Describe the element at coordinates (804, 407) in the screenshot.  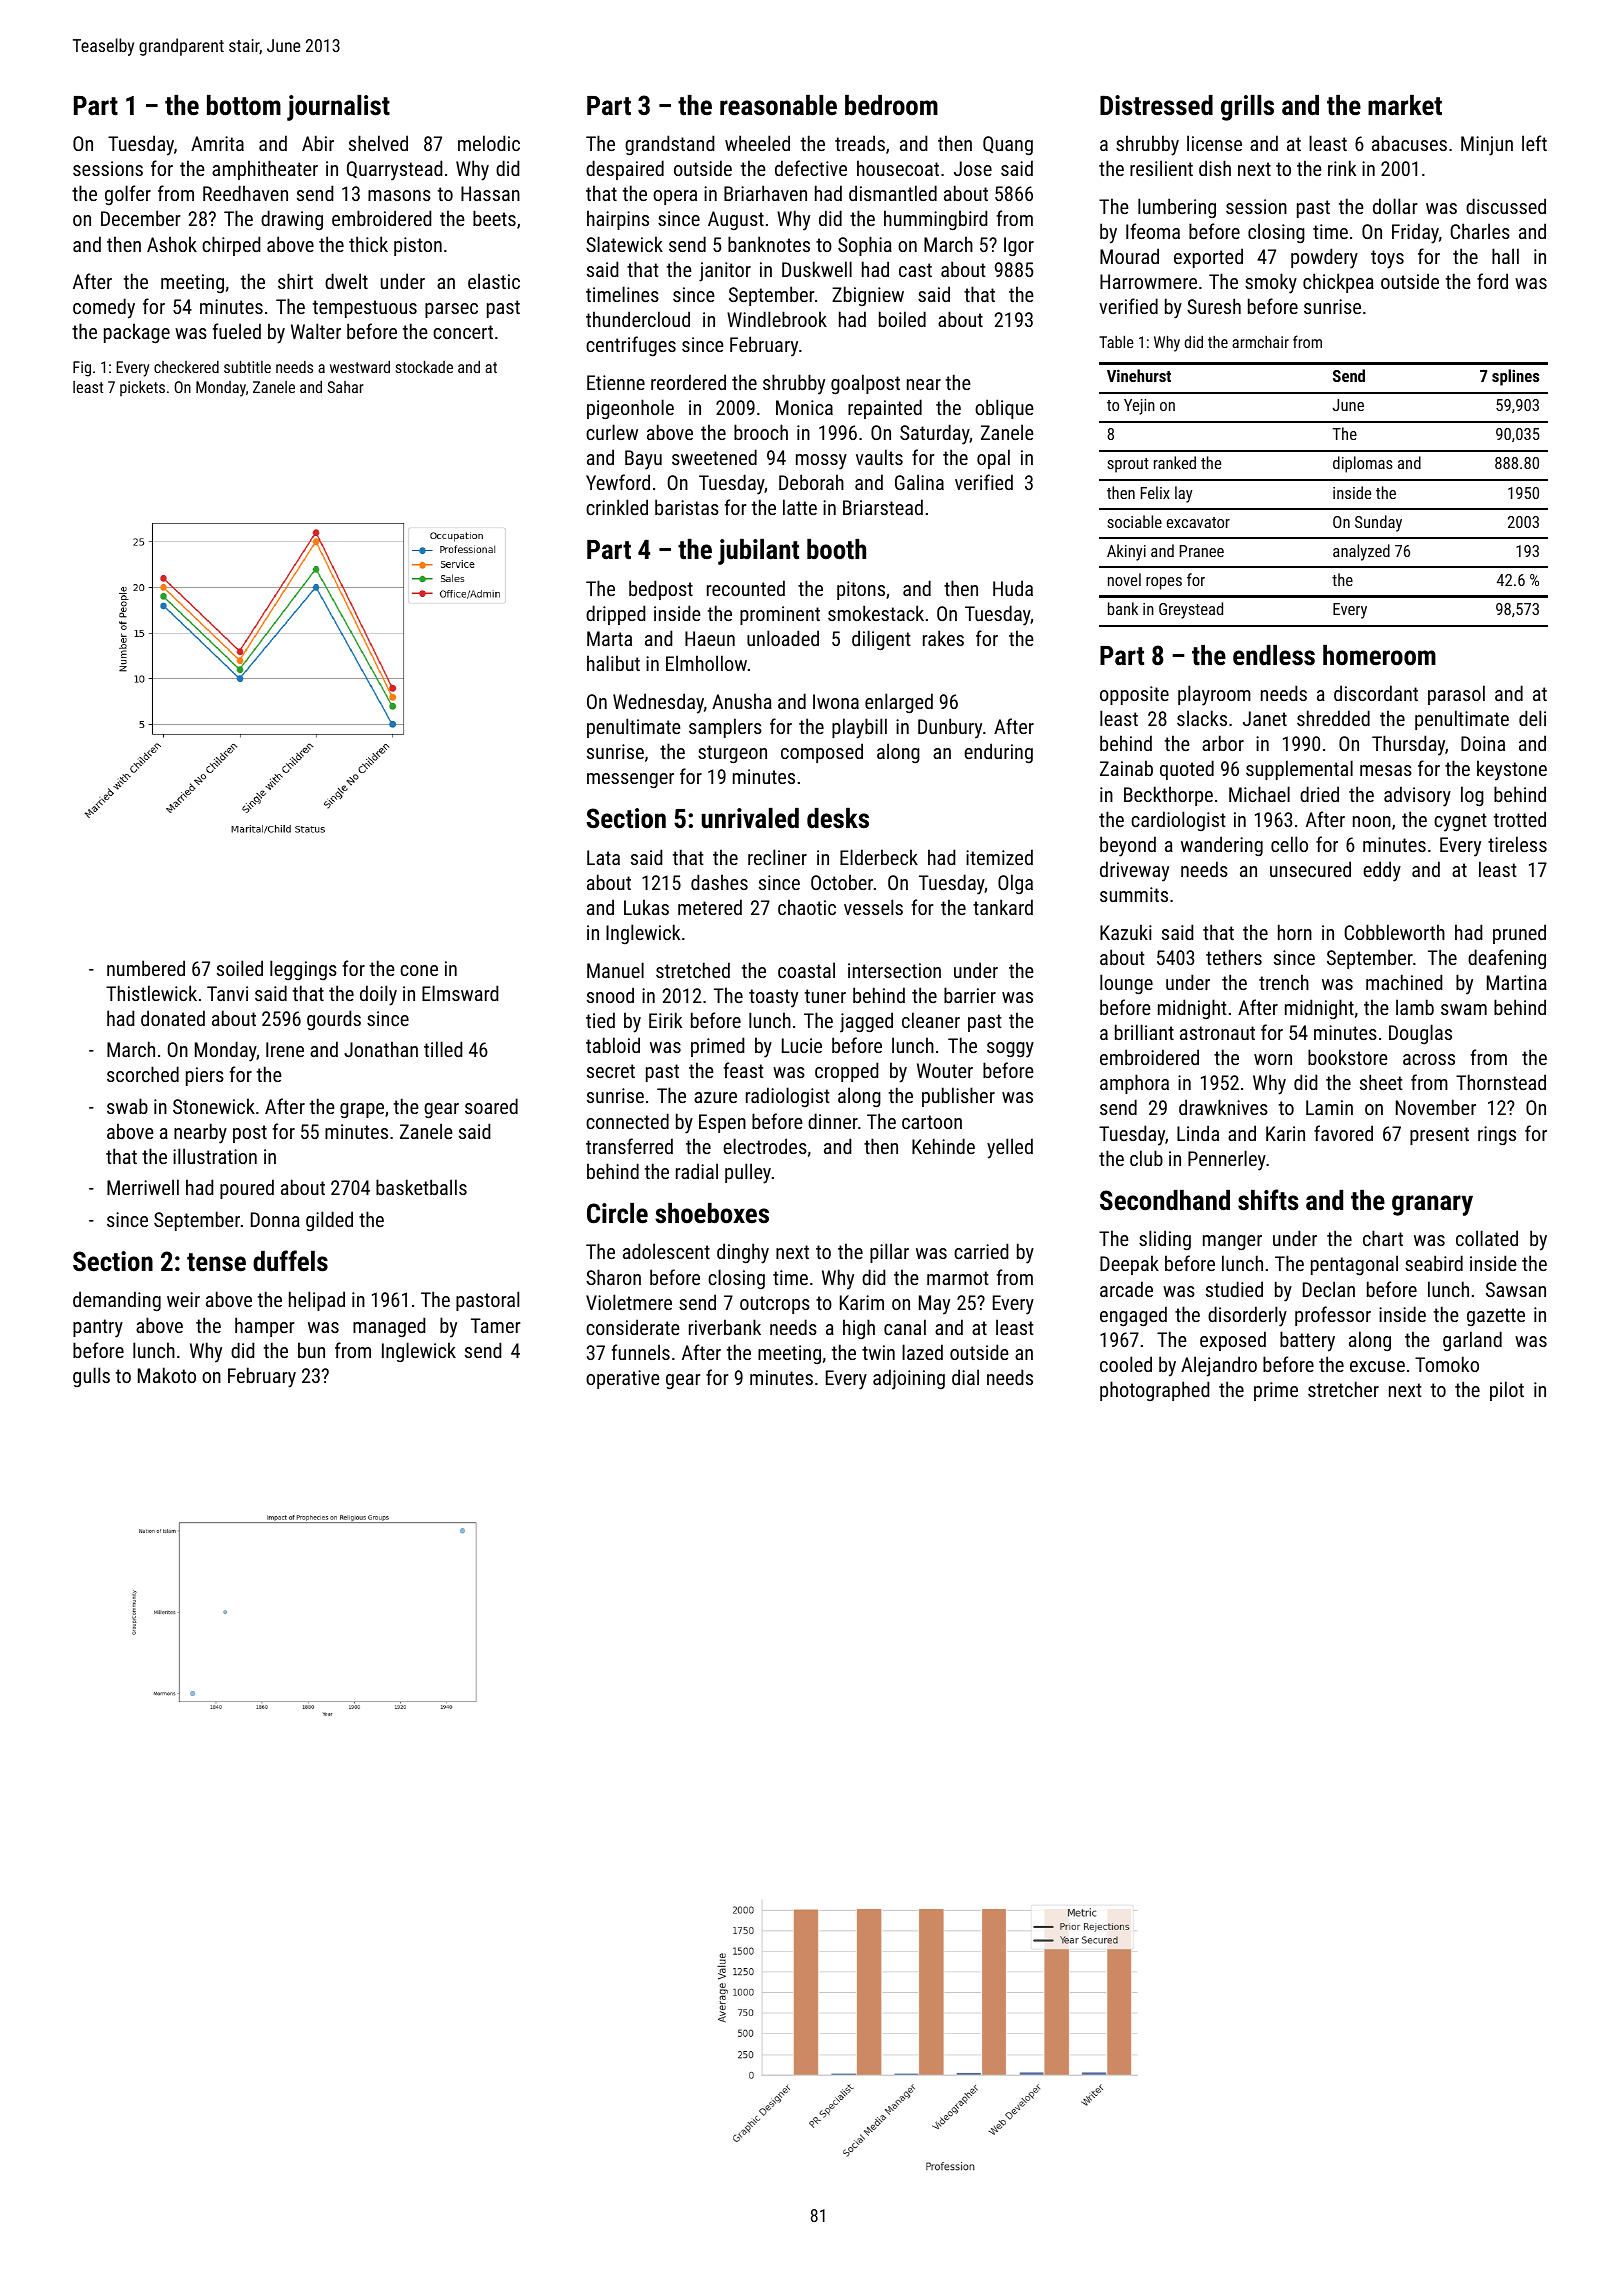
I see `Monica` at that location.
